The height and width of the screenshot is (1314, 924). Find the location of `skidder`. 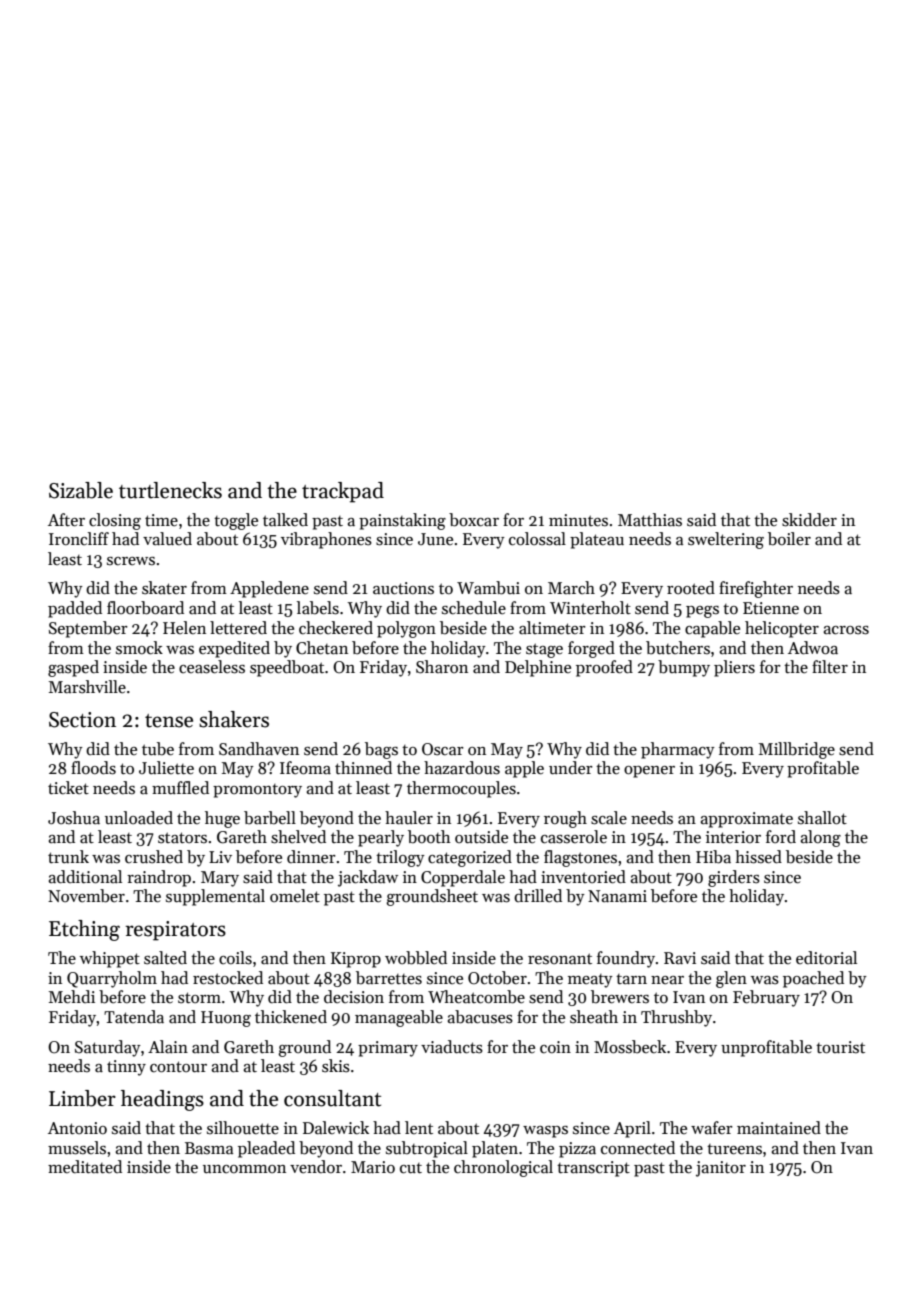

skidder is located at coordinates (809, 520).
